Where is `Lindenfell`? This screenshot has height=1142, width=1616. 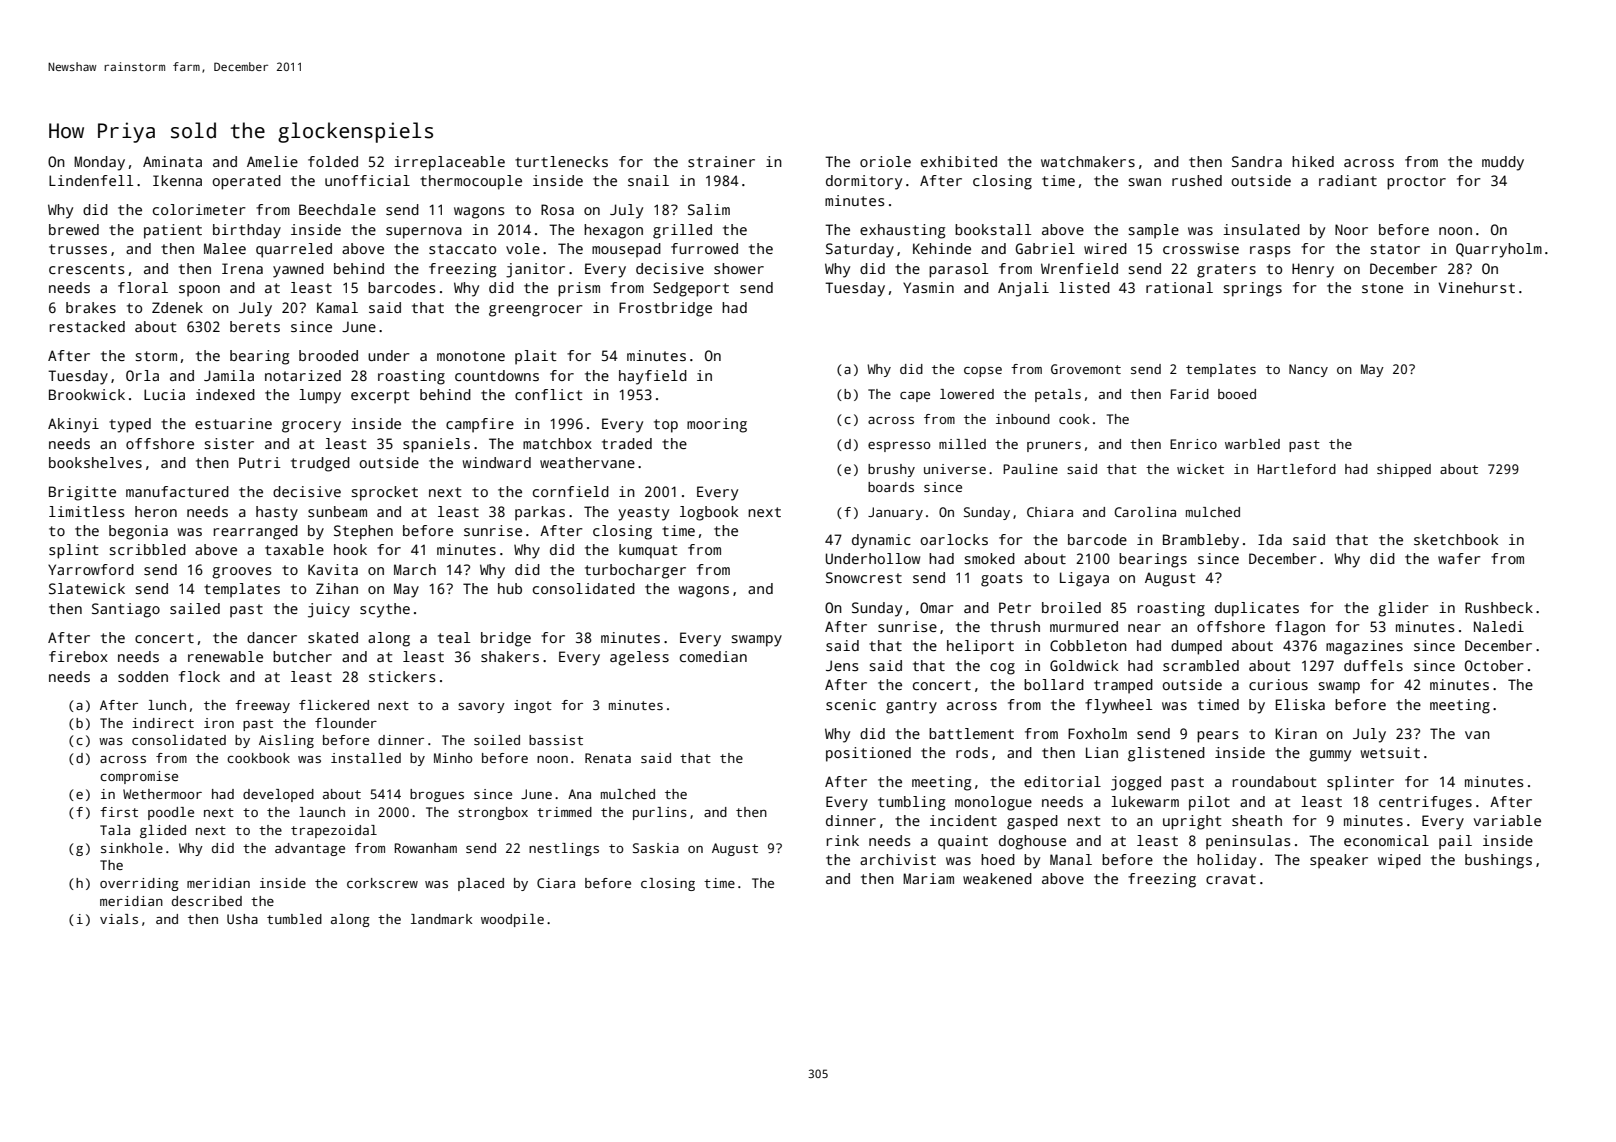 Lindenfell is located at coordinates (91, 180).
